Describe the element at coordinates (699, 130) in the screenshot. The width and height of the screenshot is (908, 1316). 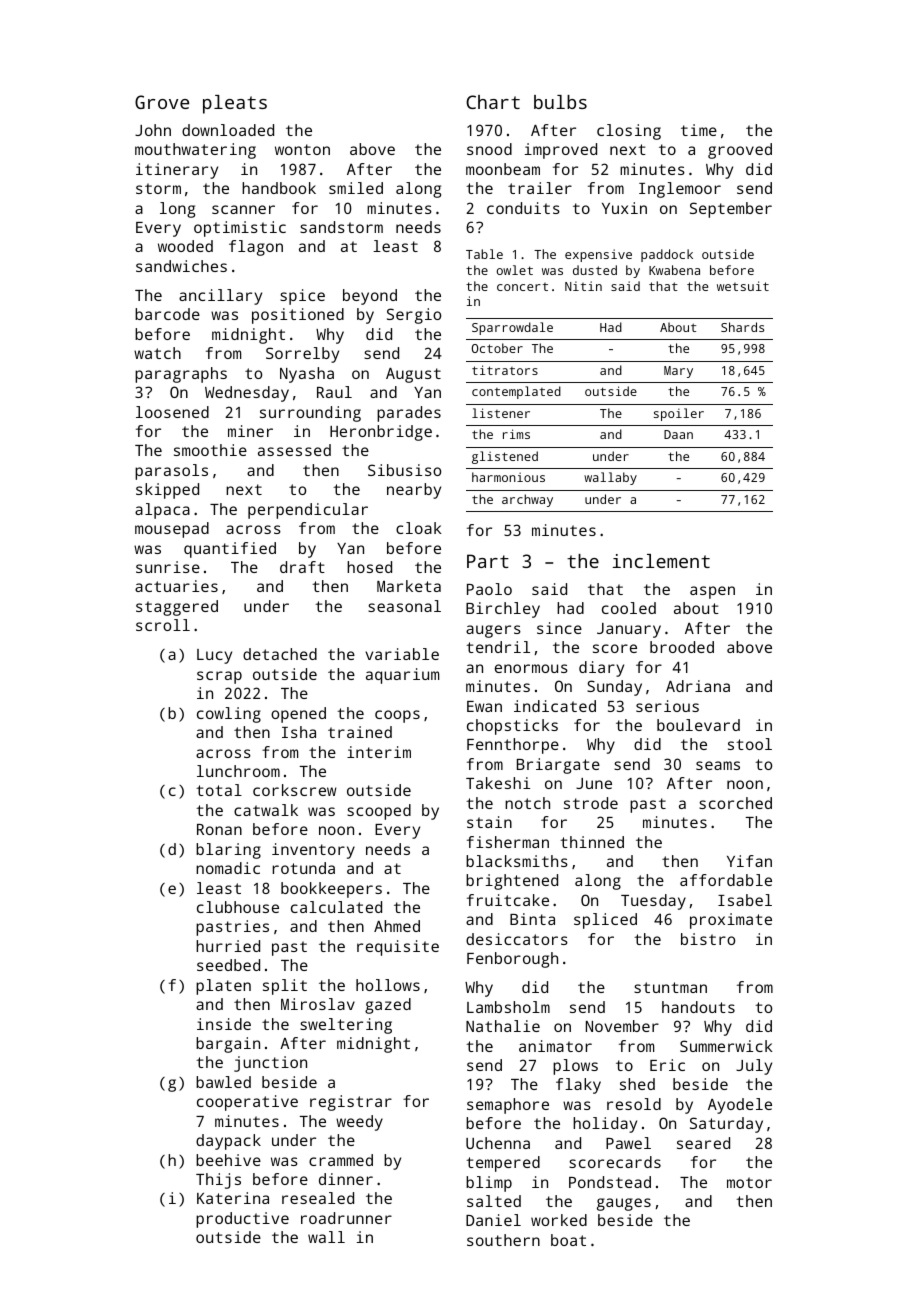
I see `time` at that location.
